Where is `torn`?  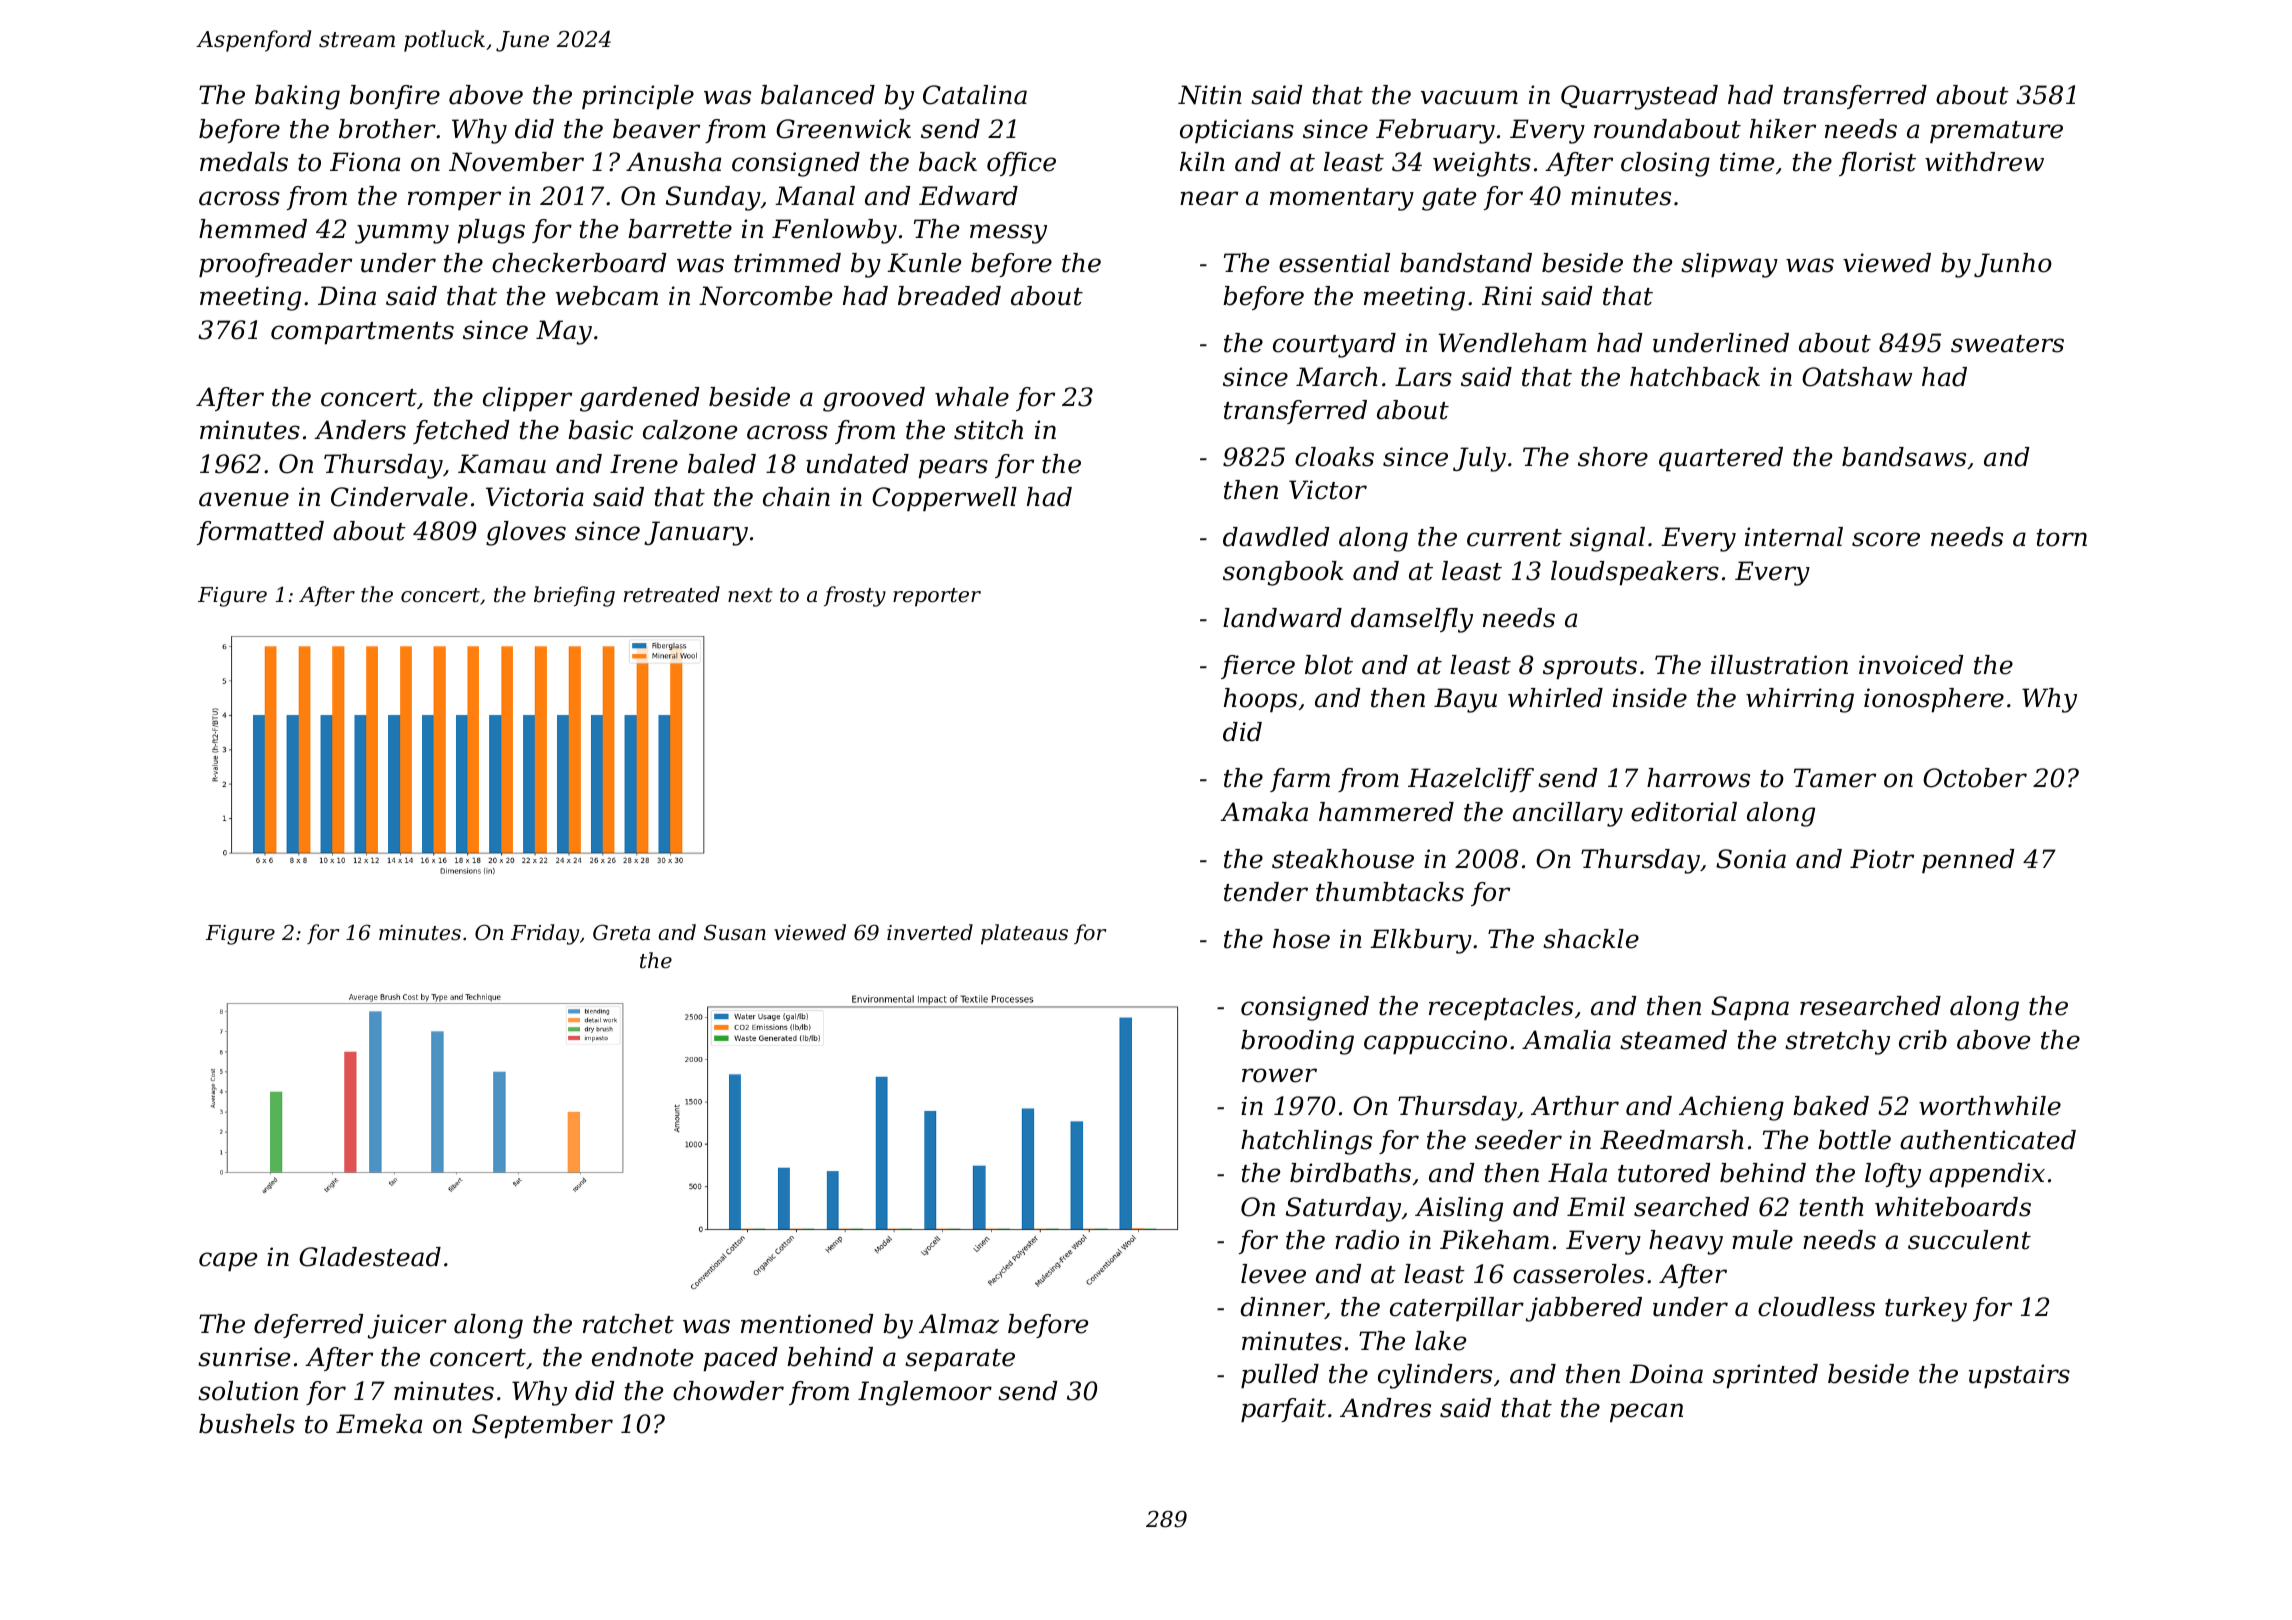 torn is located at coordinates (2062, 538).
